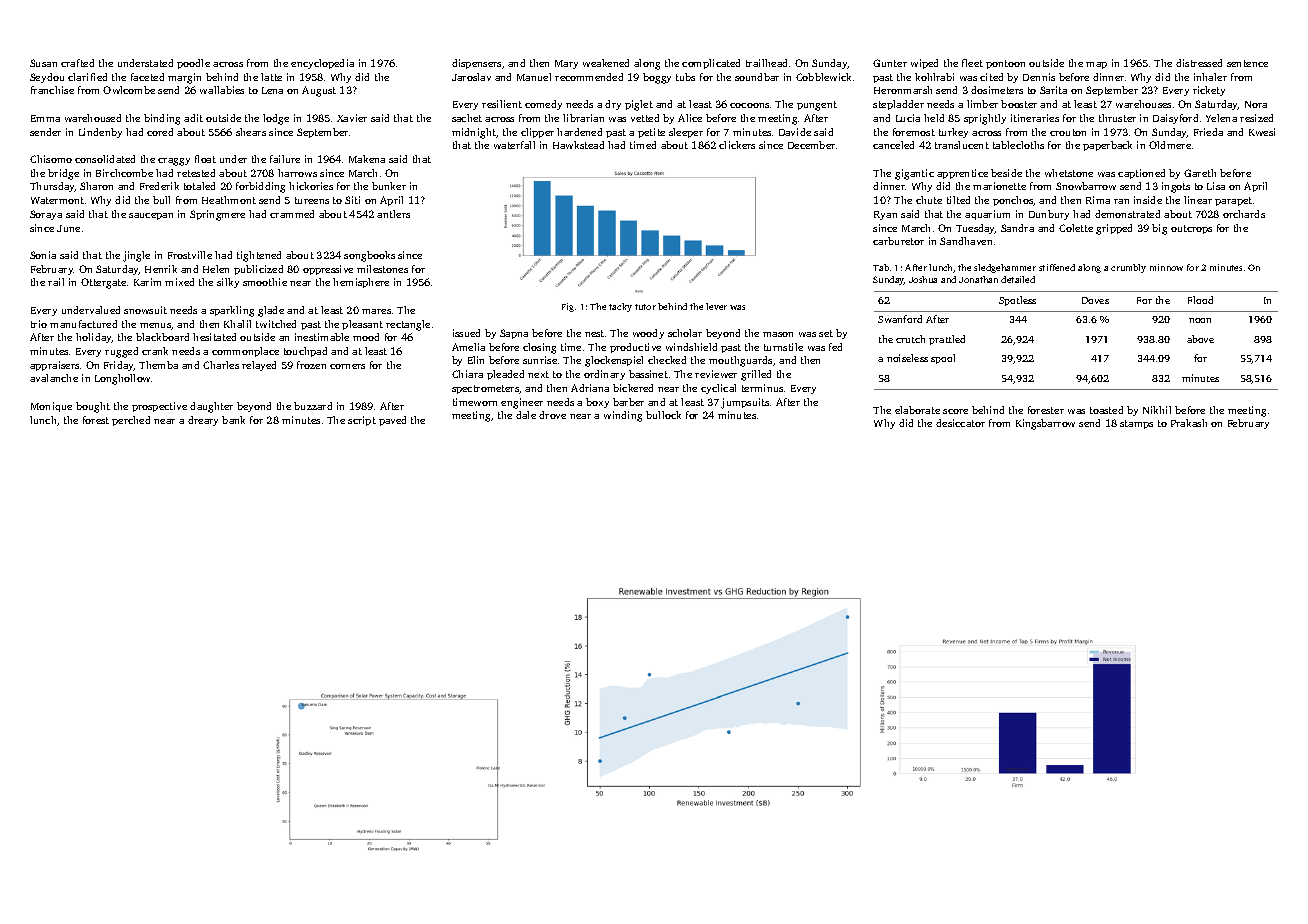 The image size is (1308, 924). What do you see at coordinates (46, 215) in the document?
I see `Soraya` at bounding box center [46, 215].
